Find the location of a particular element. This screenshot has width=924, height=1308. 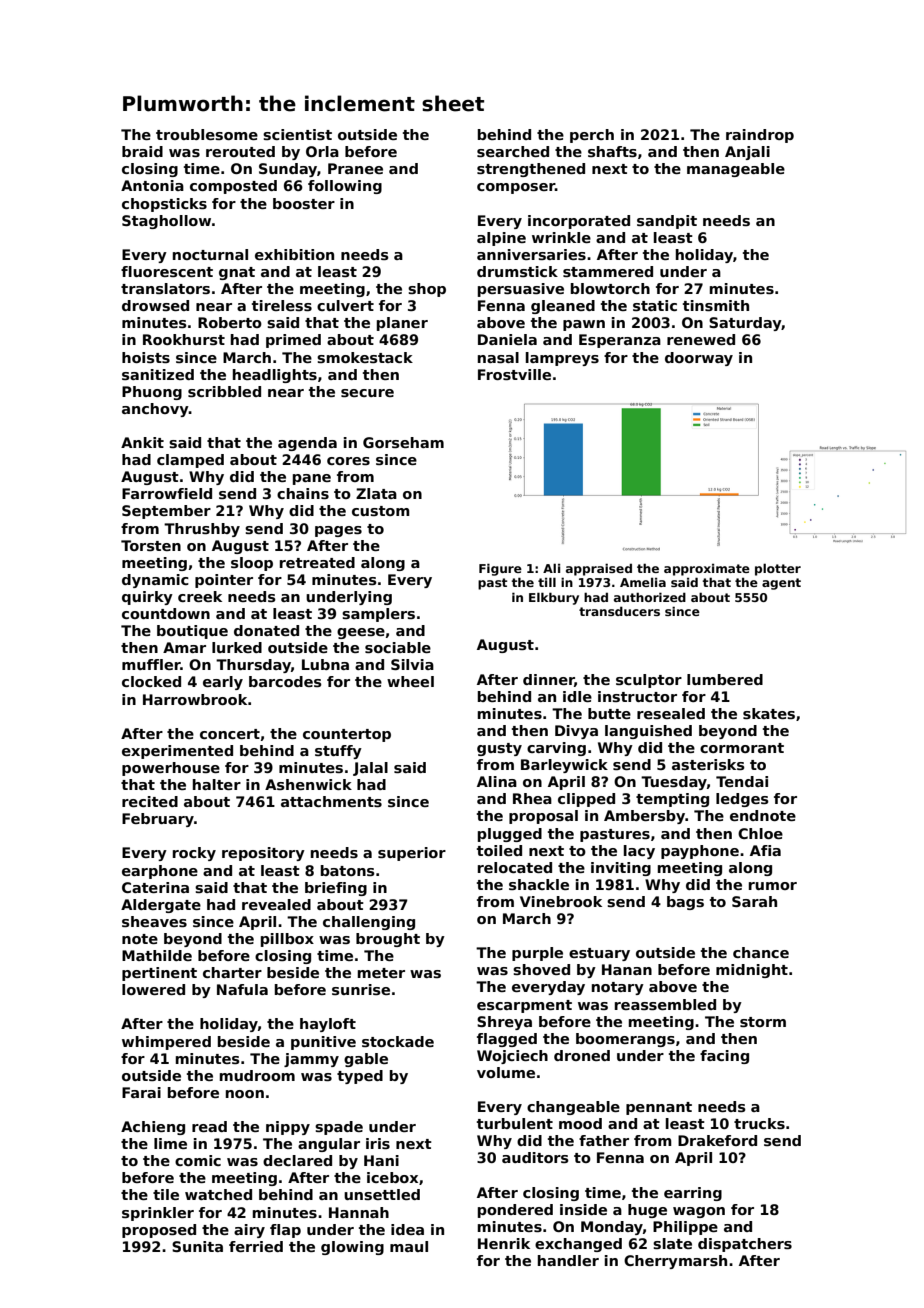

Figure is located at coordinates (500, 569).
